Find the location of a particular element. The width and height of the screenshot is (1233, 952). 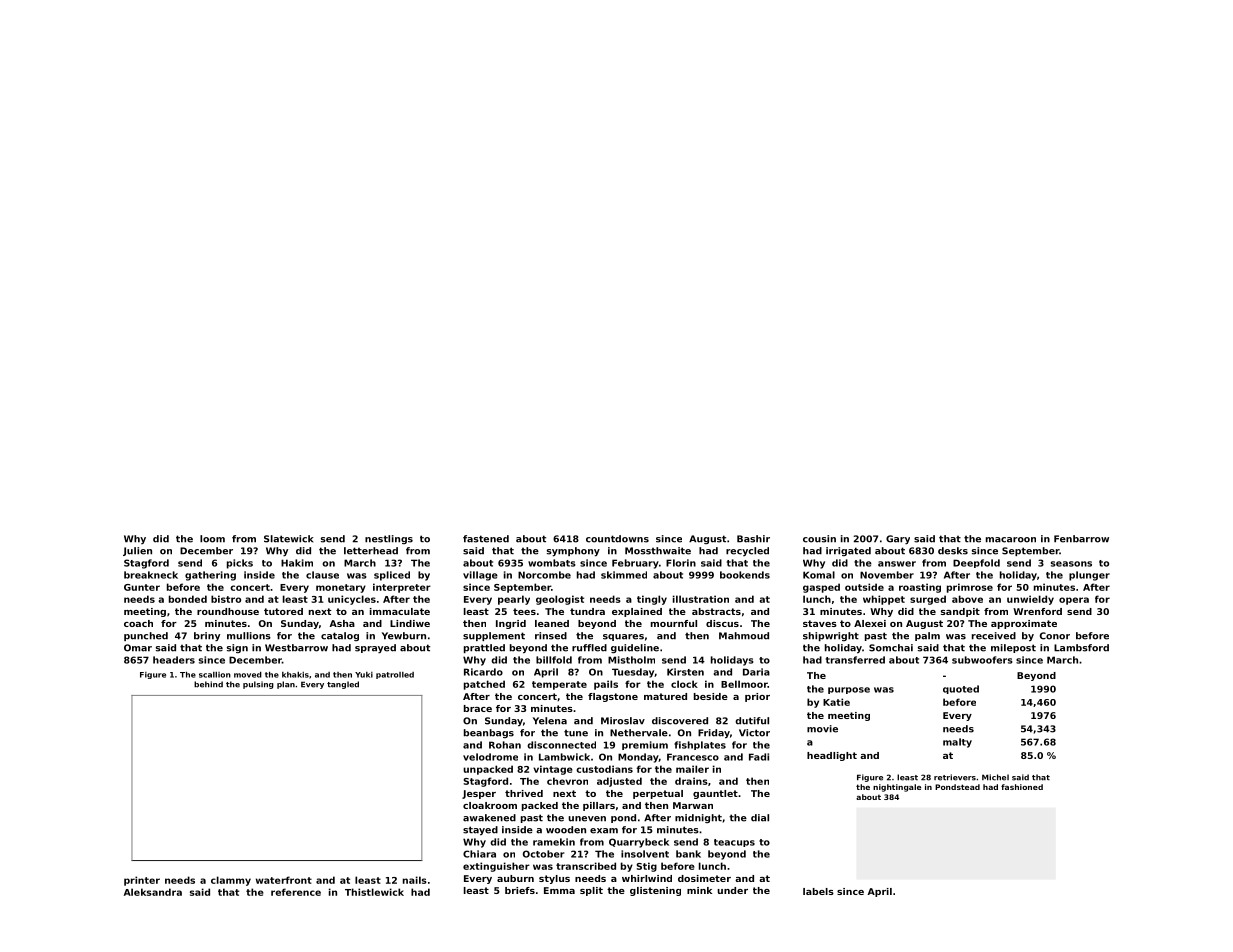

Thistlewick is located at coordinates (374, 892).
